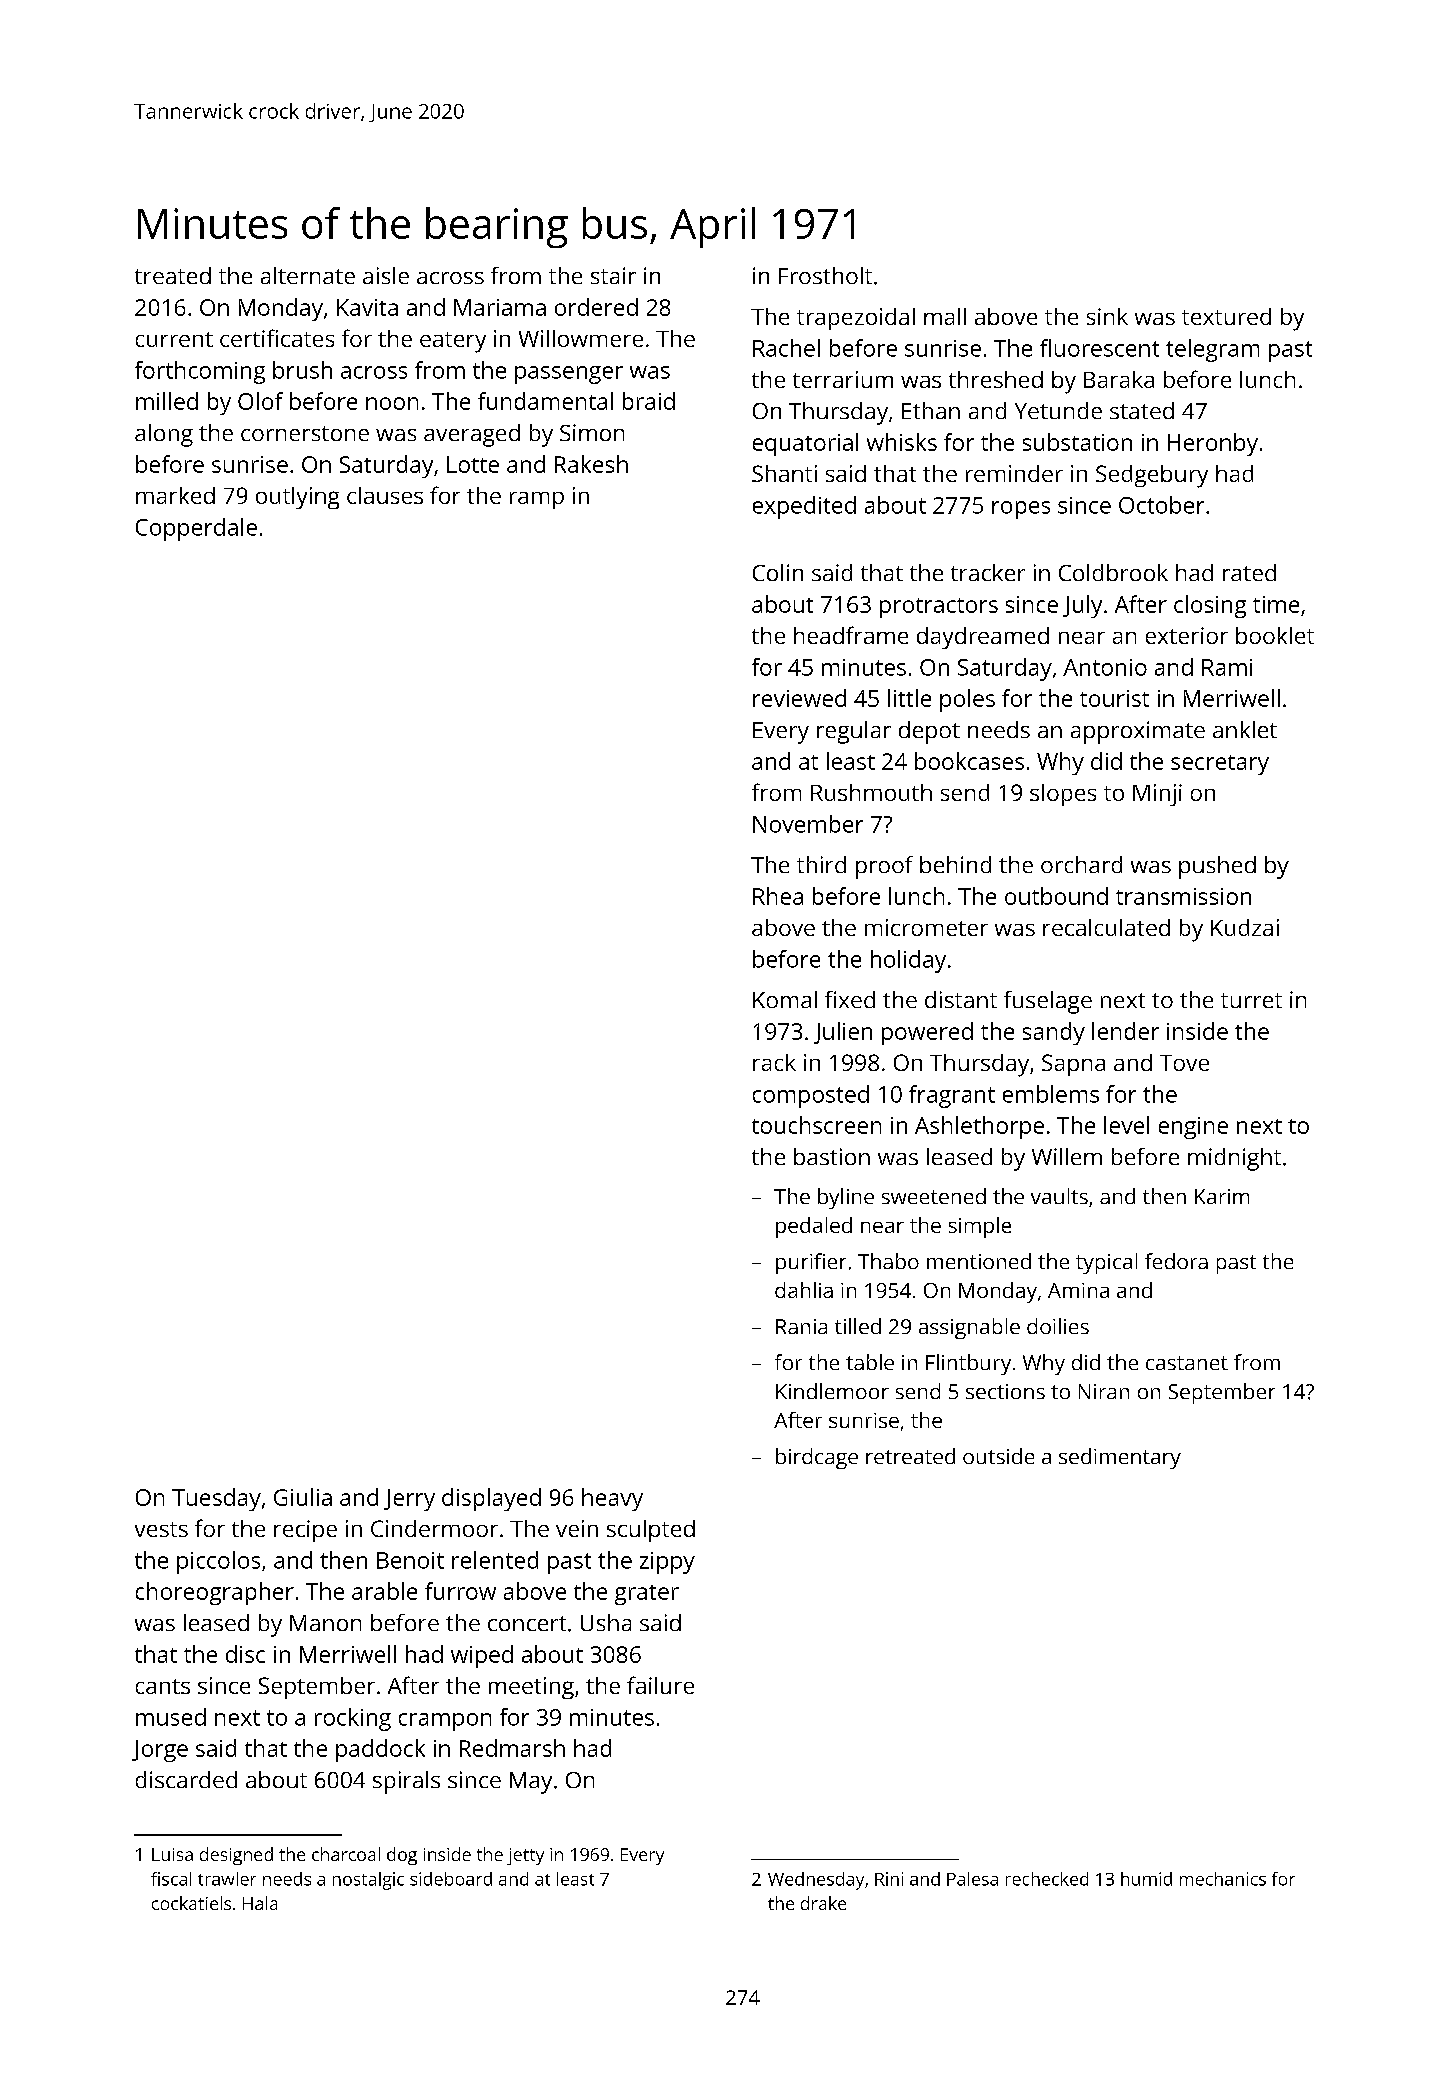  What do you see at coordinates (1005, 1391) in the document?
I see `sections` at bounding box center [1005, 1391].
